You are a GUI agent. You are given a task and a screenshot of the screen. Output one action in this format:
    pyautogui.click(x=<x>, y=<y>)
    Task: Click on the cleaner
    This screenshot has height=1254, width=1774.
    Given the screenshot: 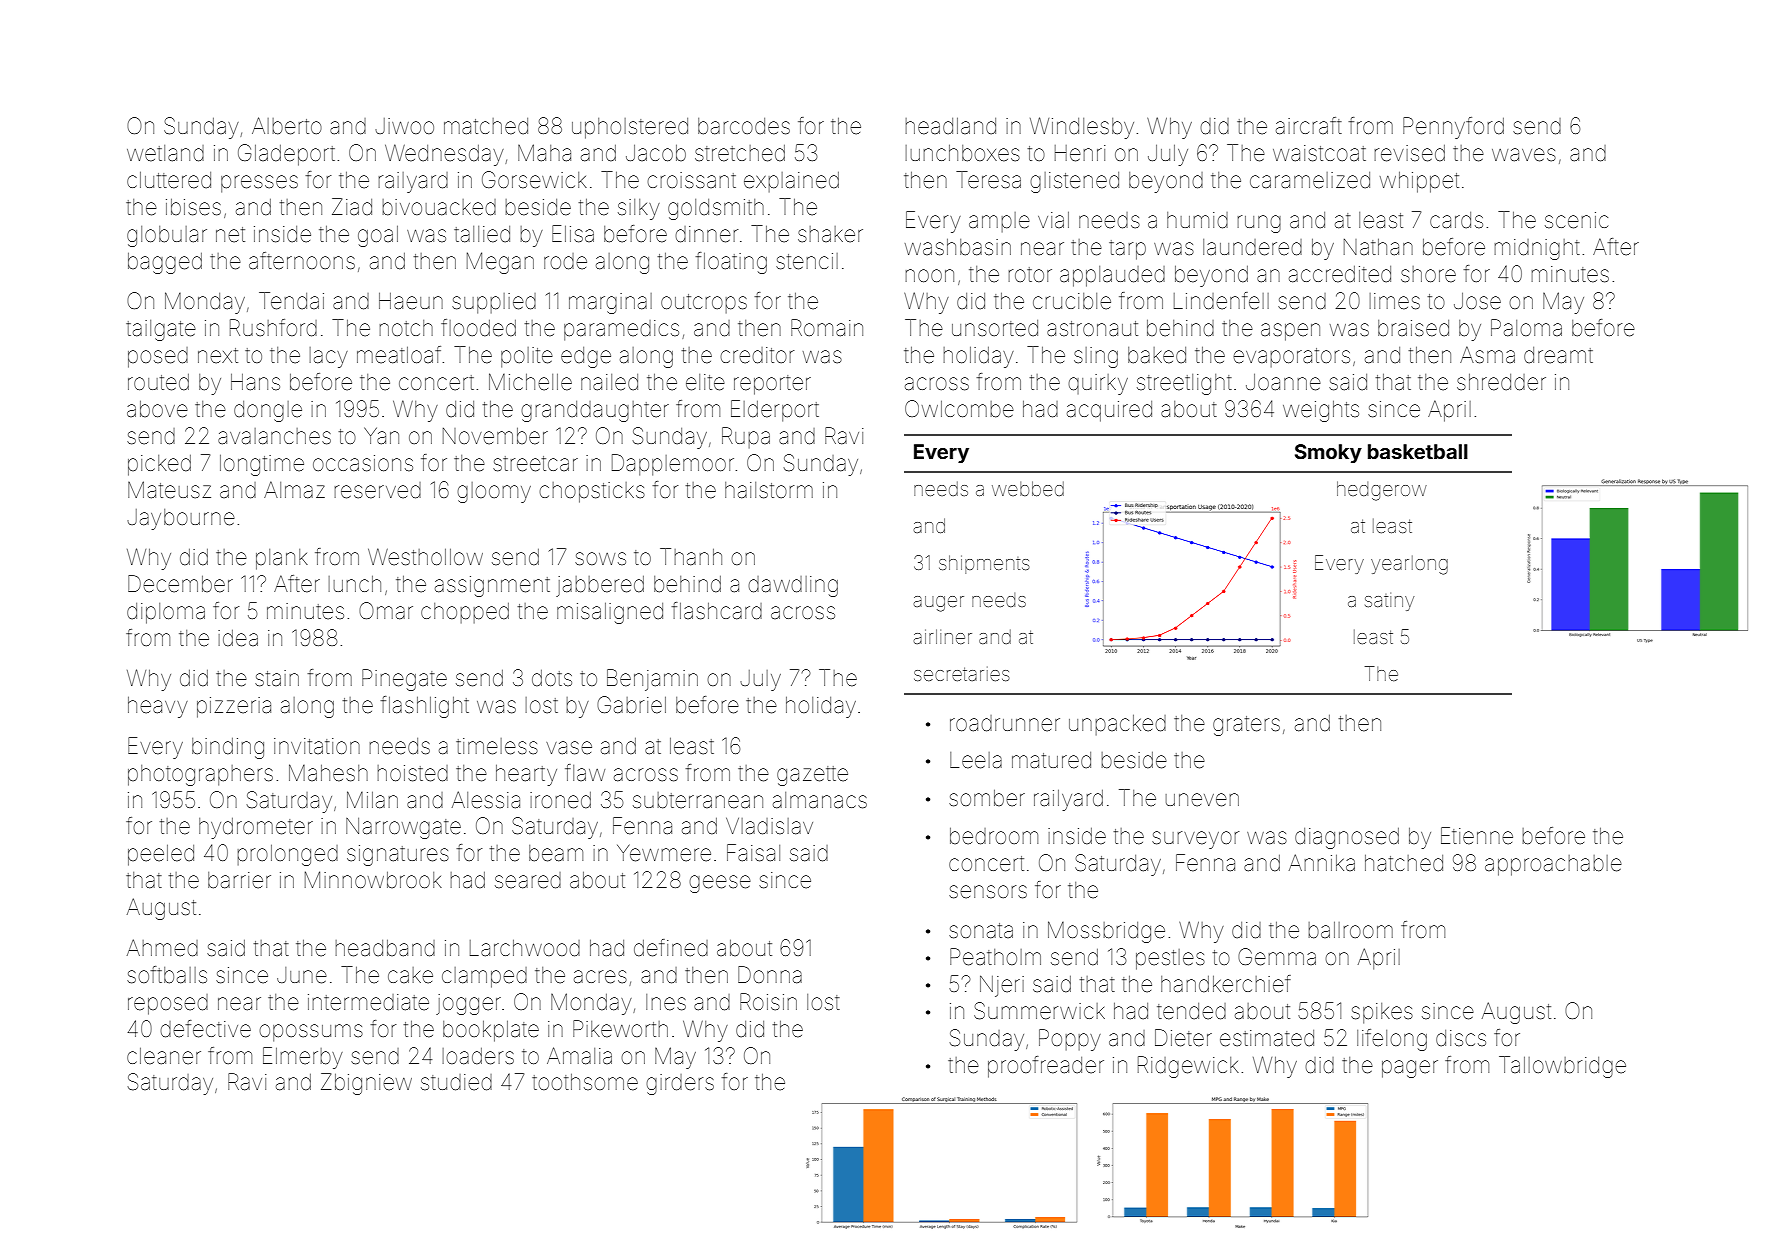 What is the action you would take?
    pyautogui.click(x=164, y=1056)
